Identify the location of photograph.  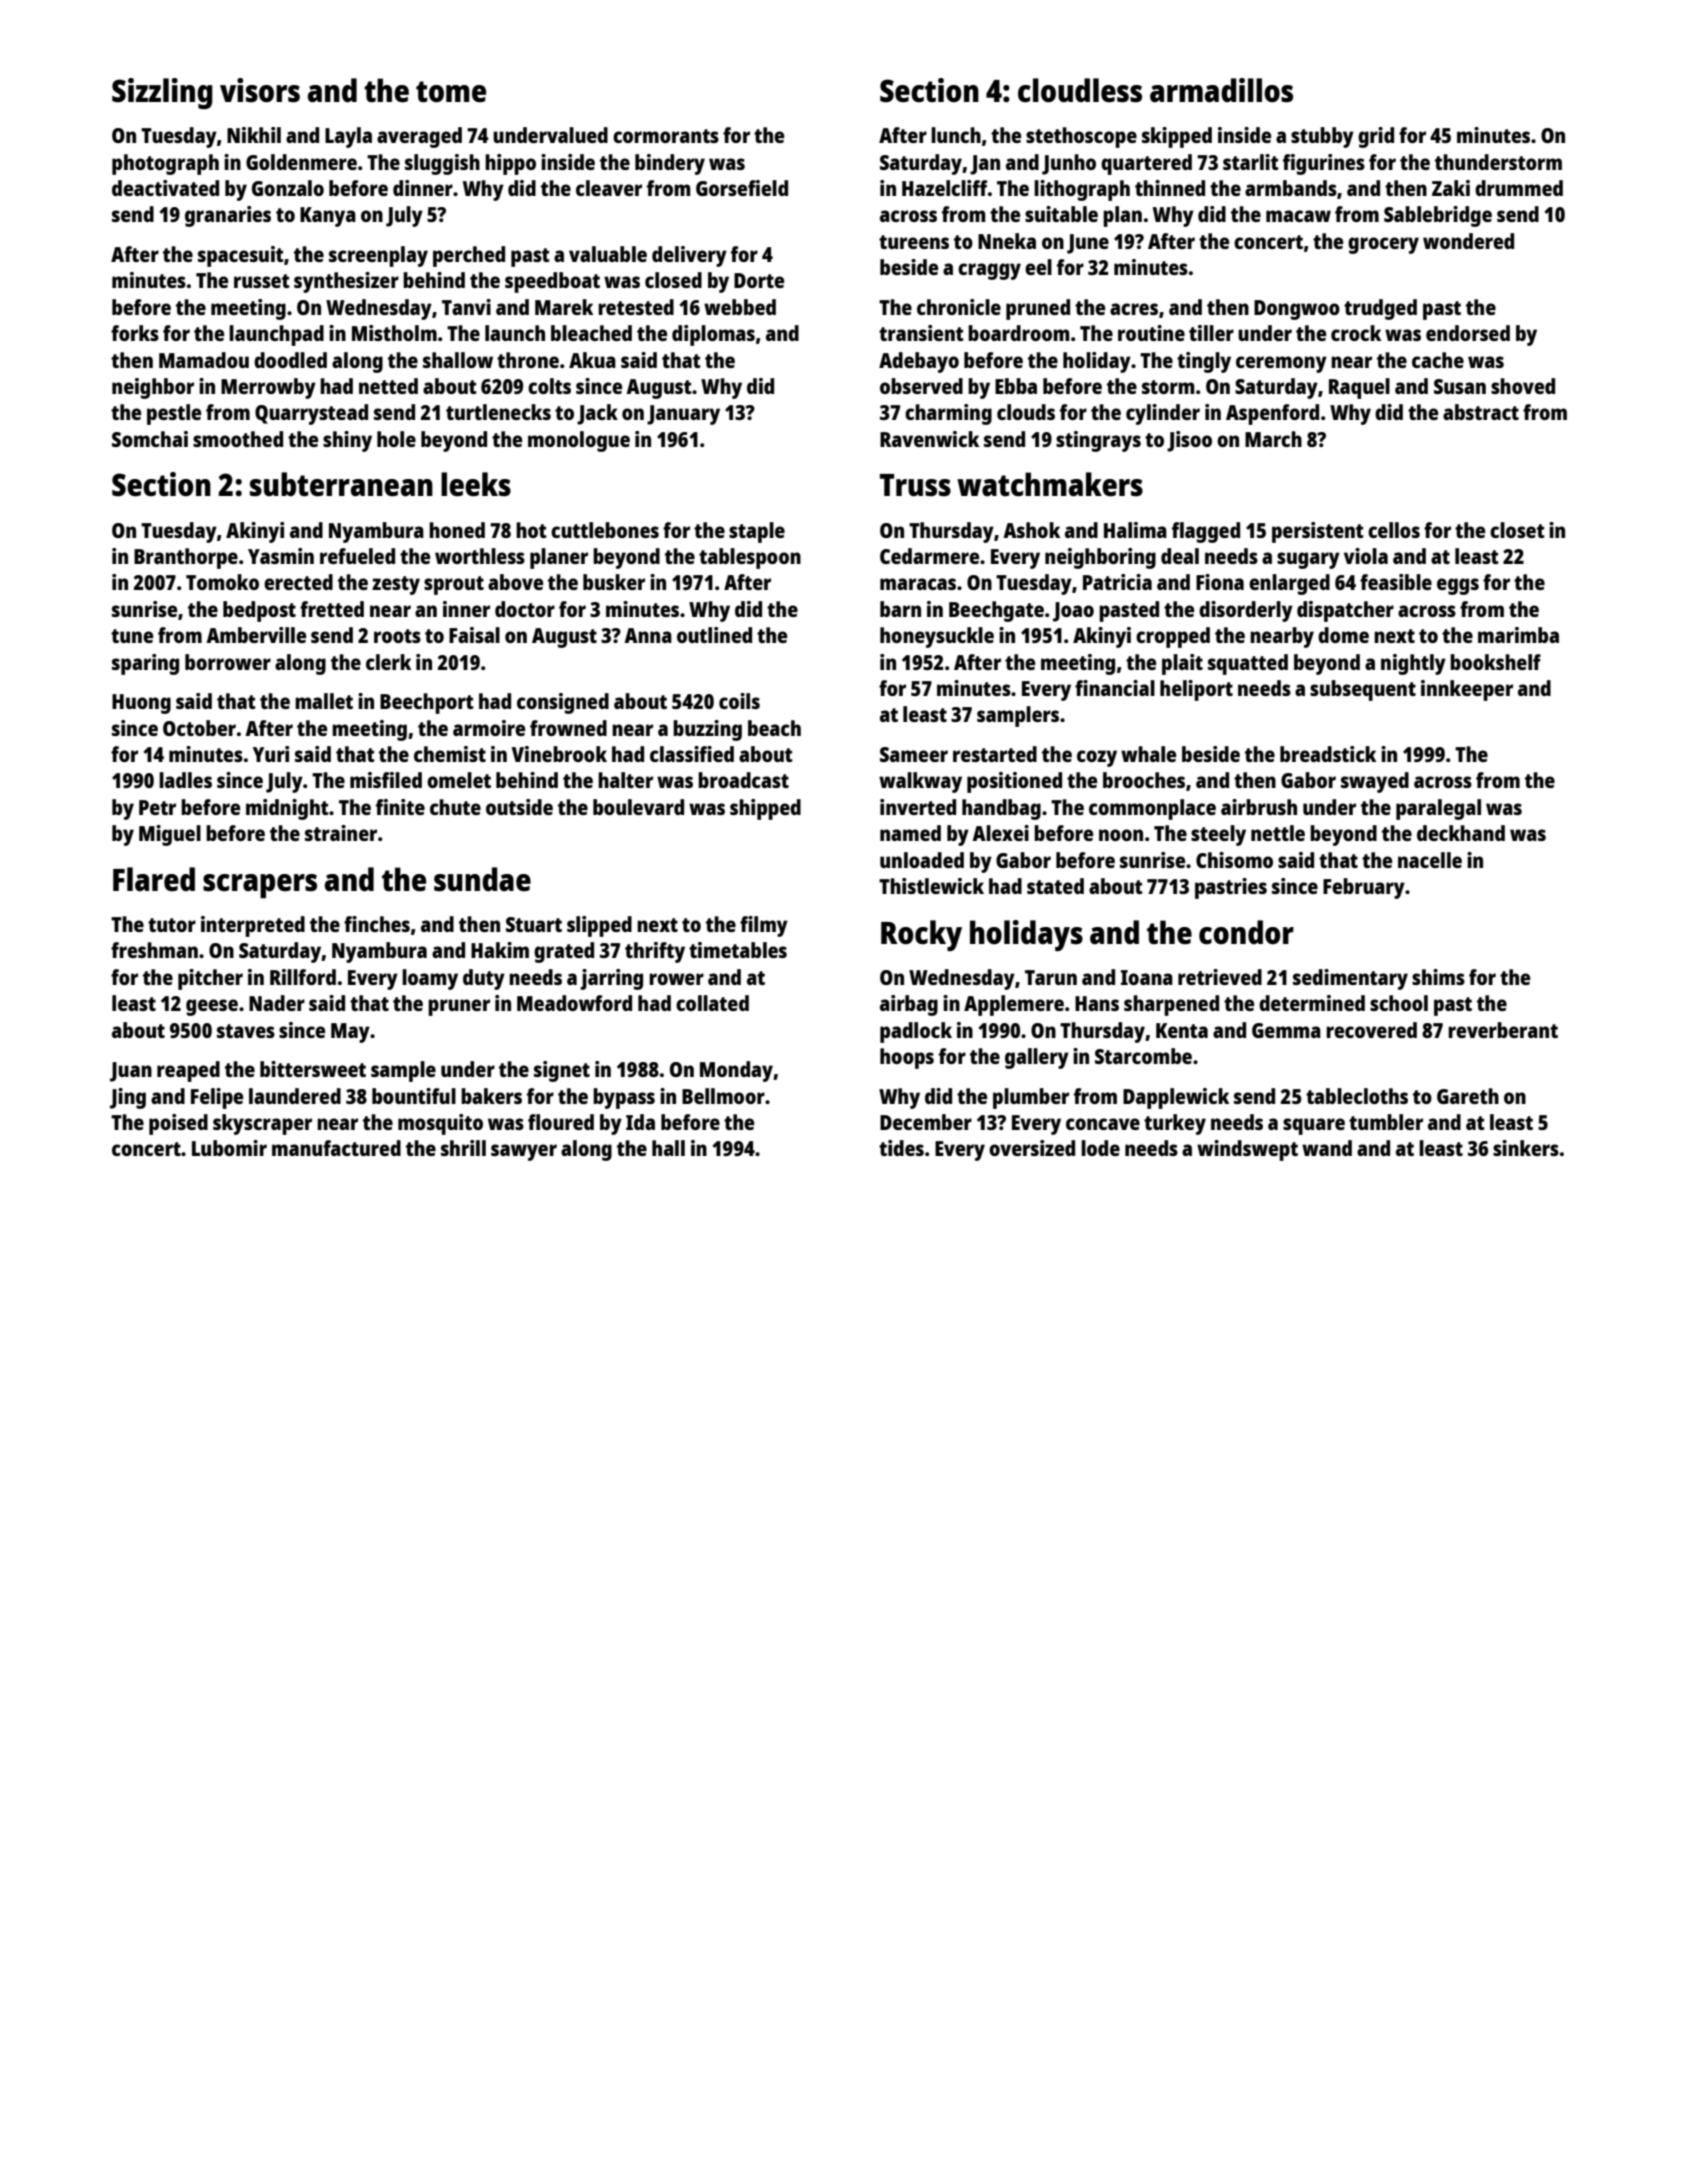
(165, 164).
